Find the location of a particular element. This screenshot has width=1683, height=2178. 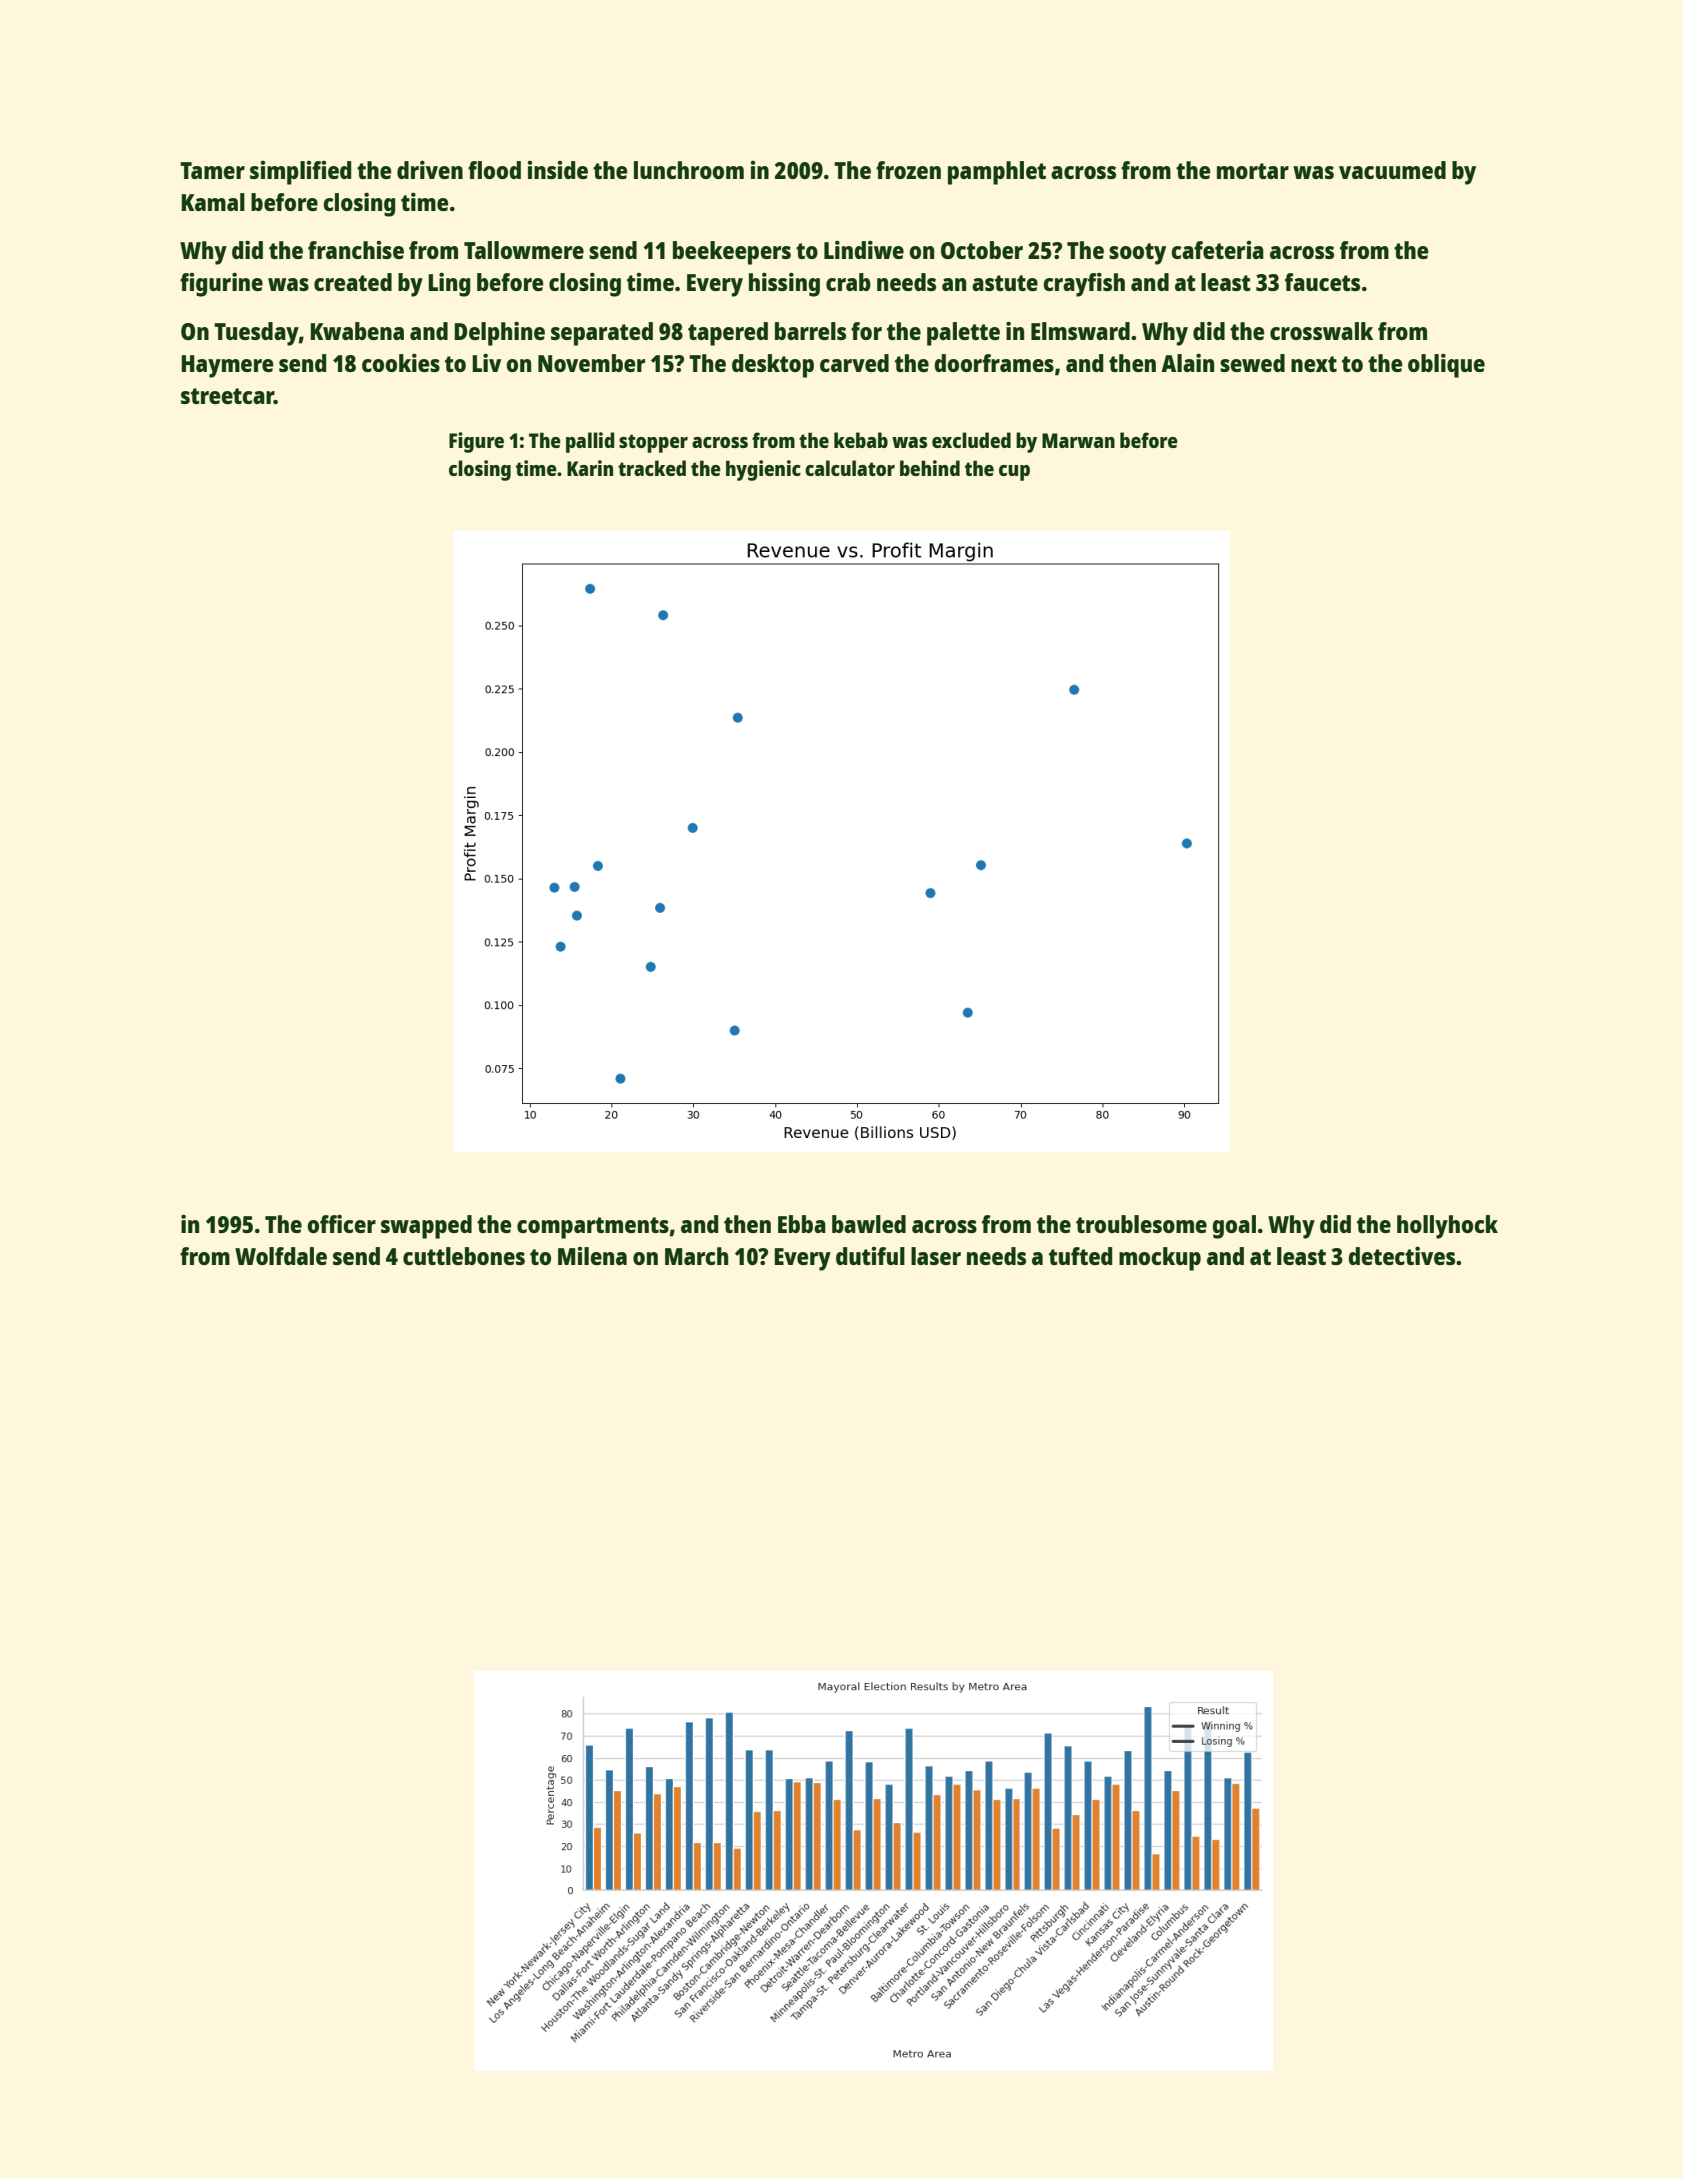

troublesome is located at coordinates (1141, 1224).
